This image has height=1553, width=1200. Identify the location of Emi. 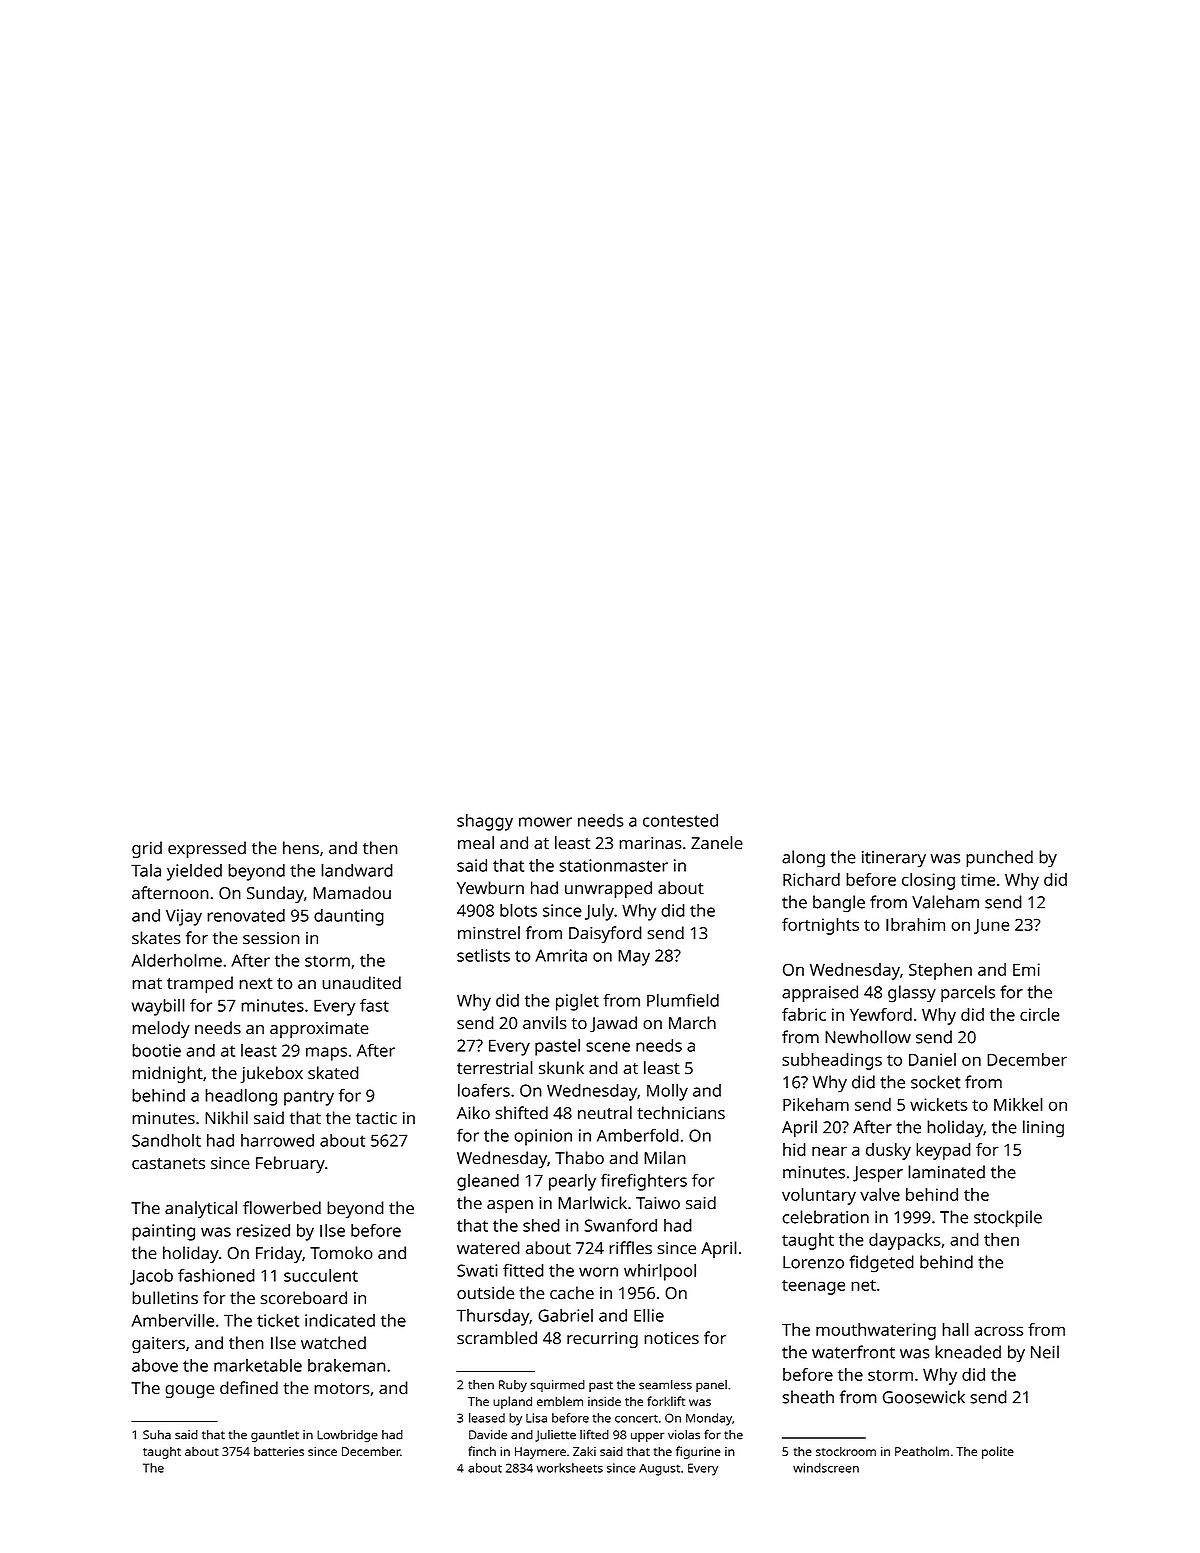
(1026, 969).
